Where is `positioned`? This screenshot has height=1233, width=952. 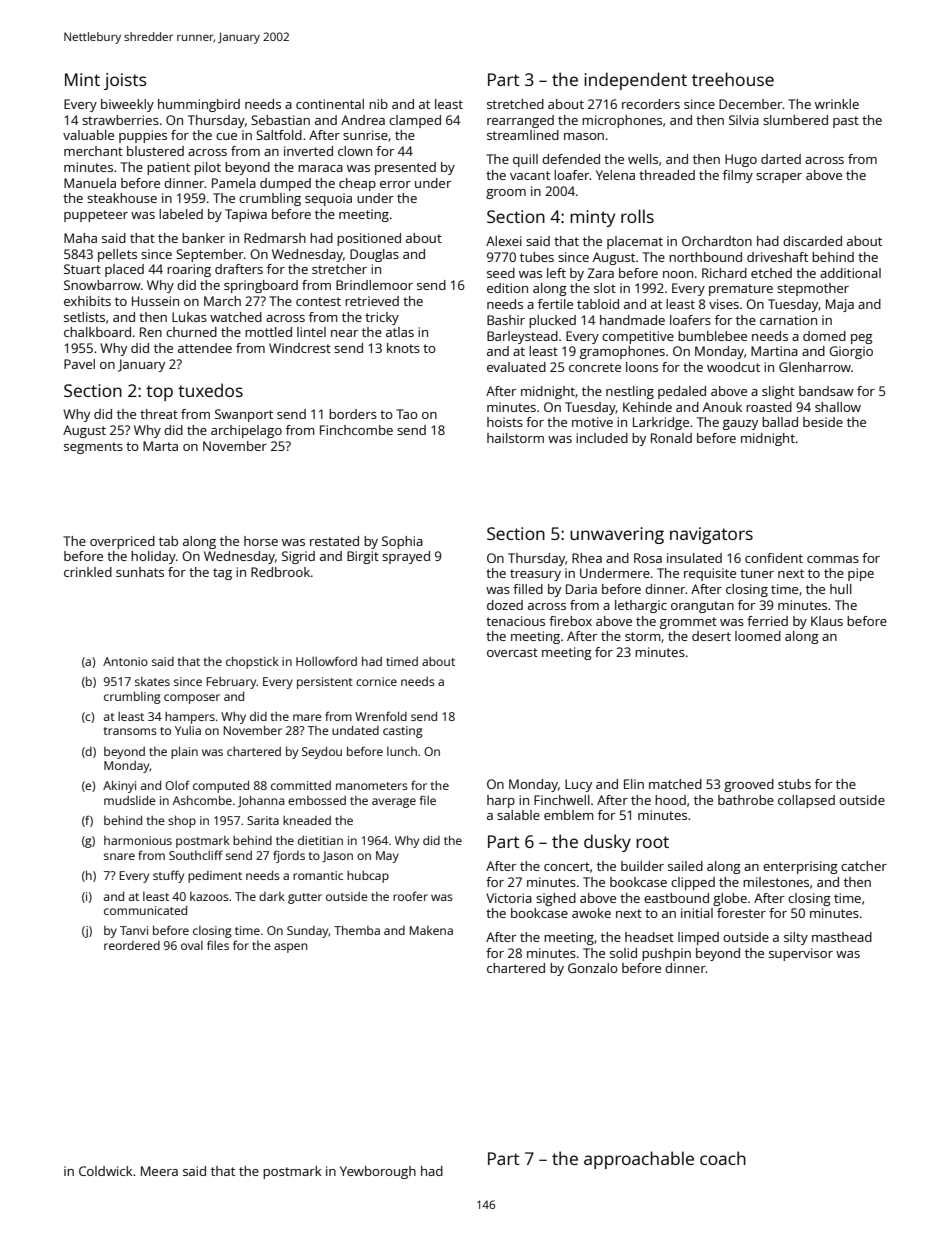 positioned is located at coordinates (369, 239).
